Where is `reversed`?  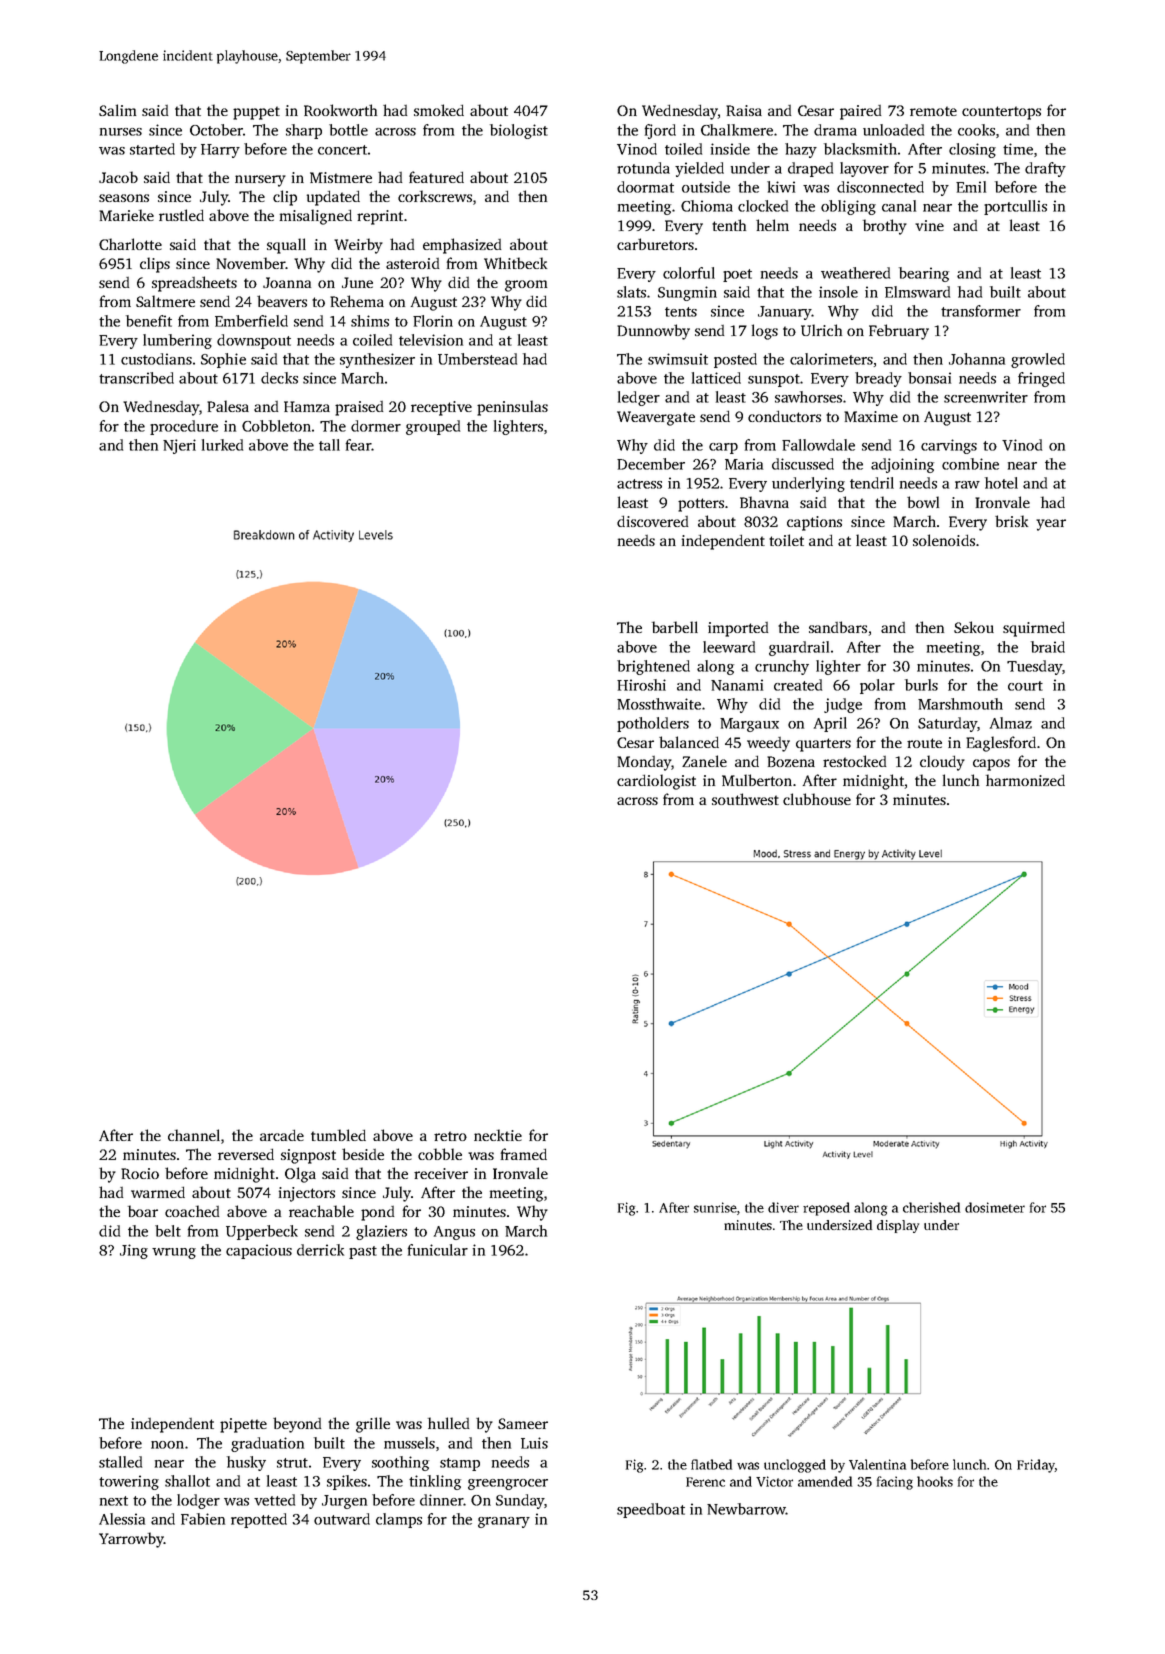
reversed is located at coordinates (246, 1154).
